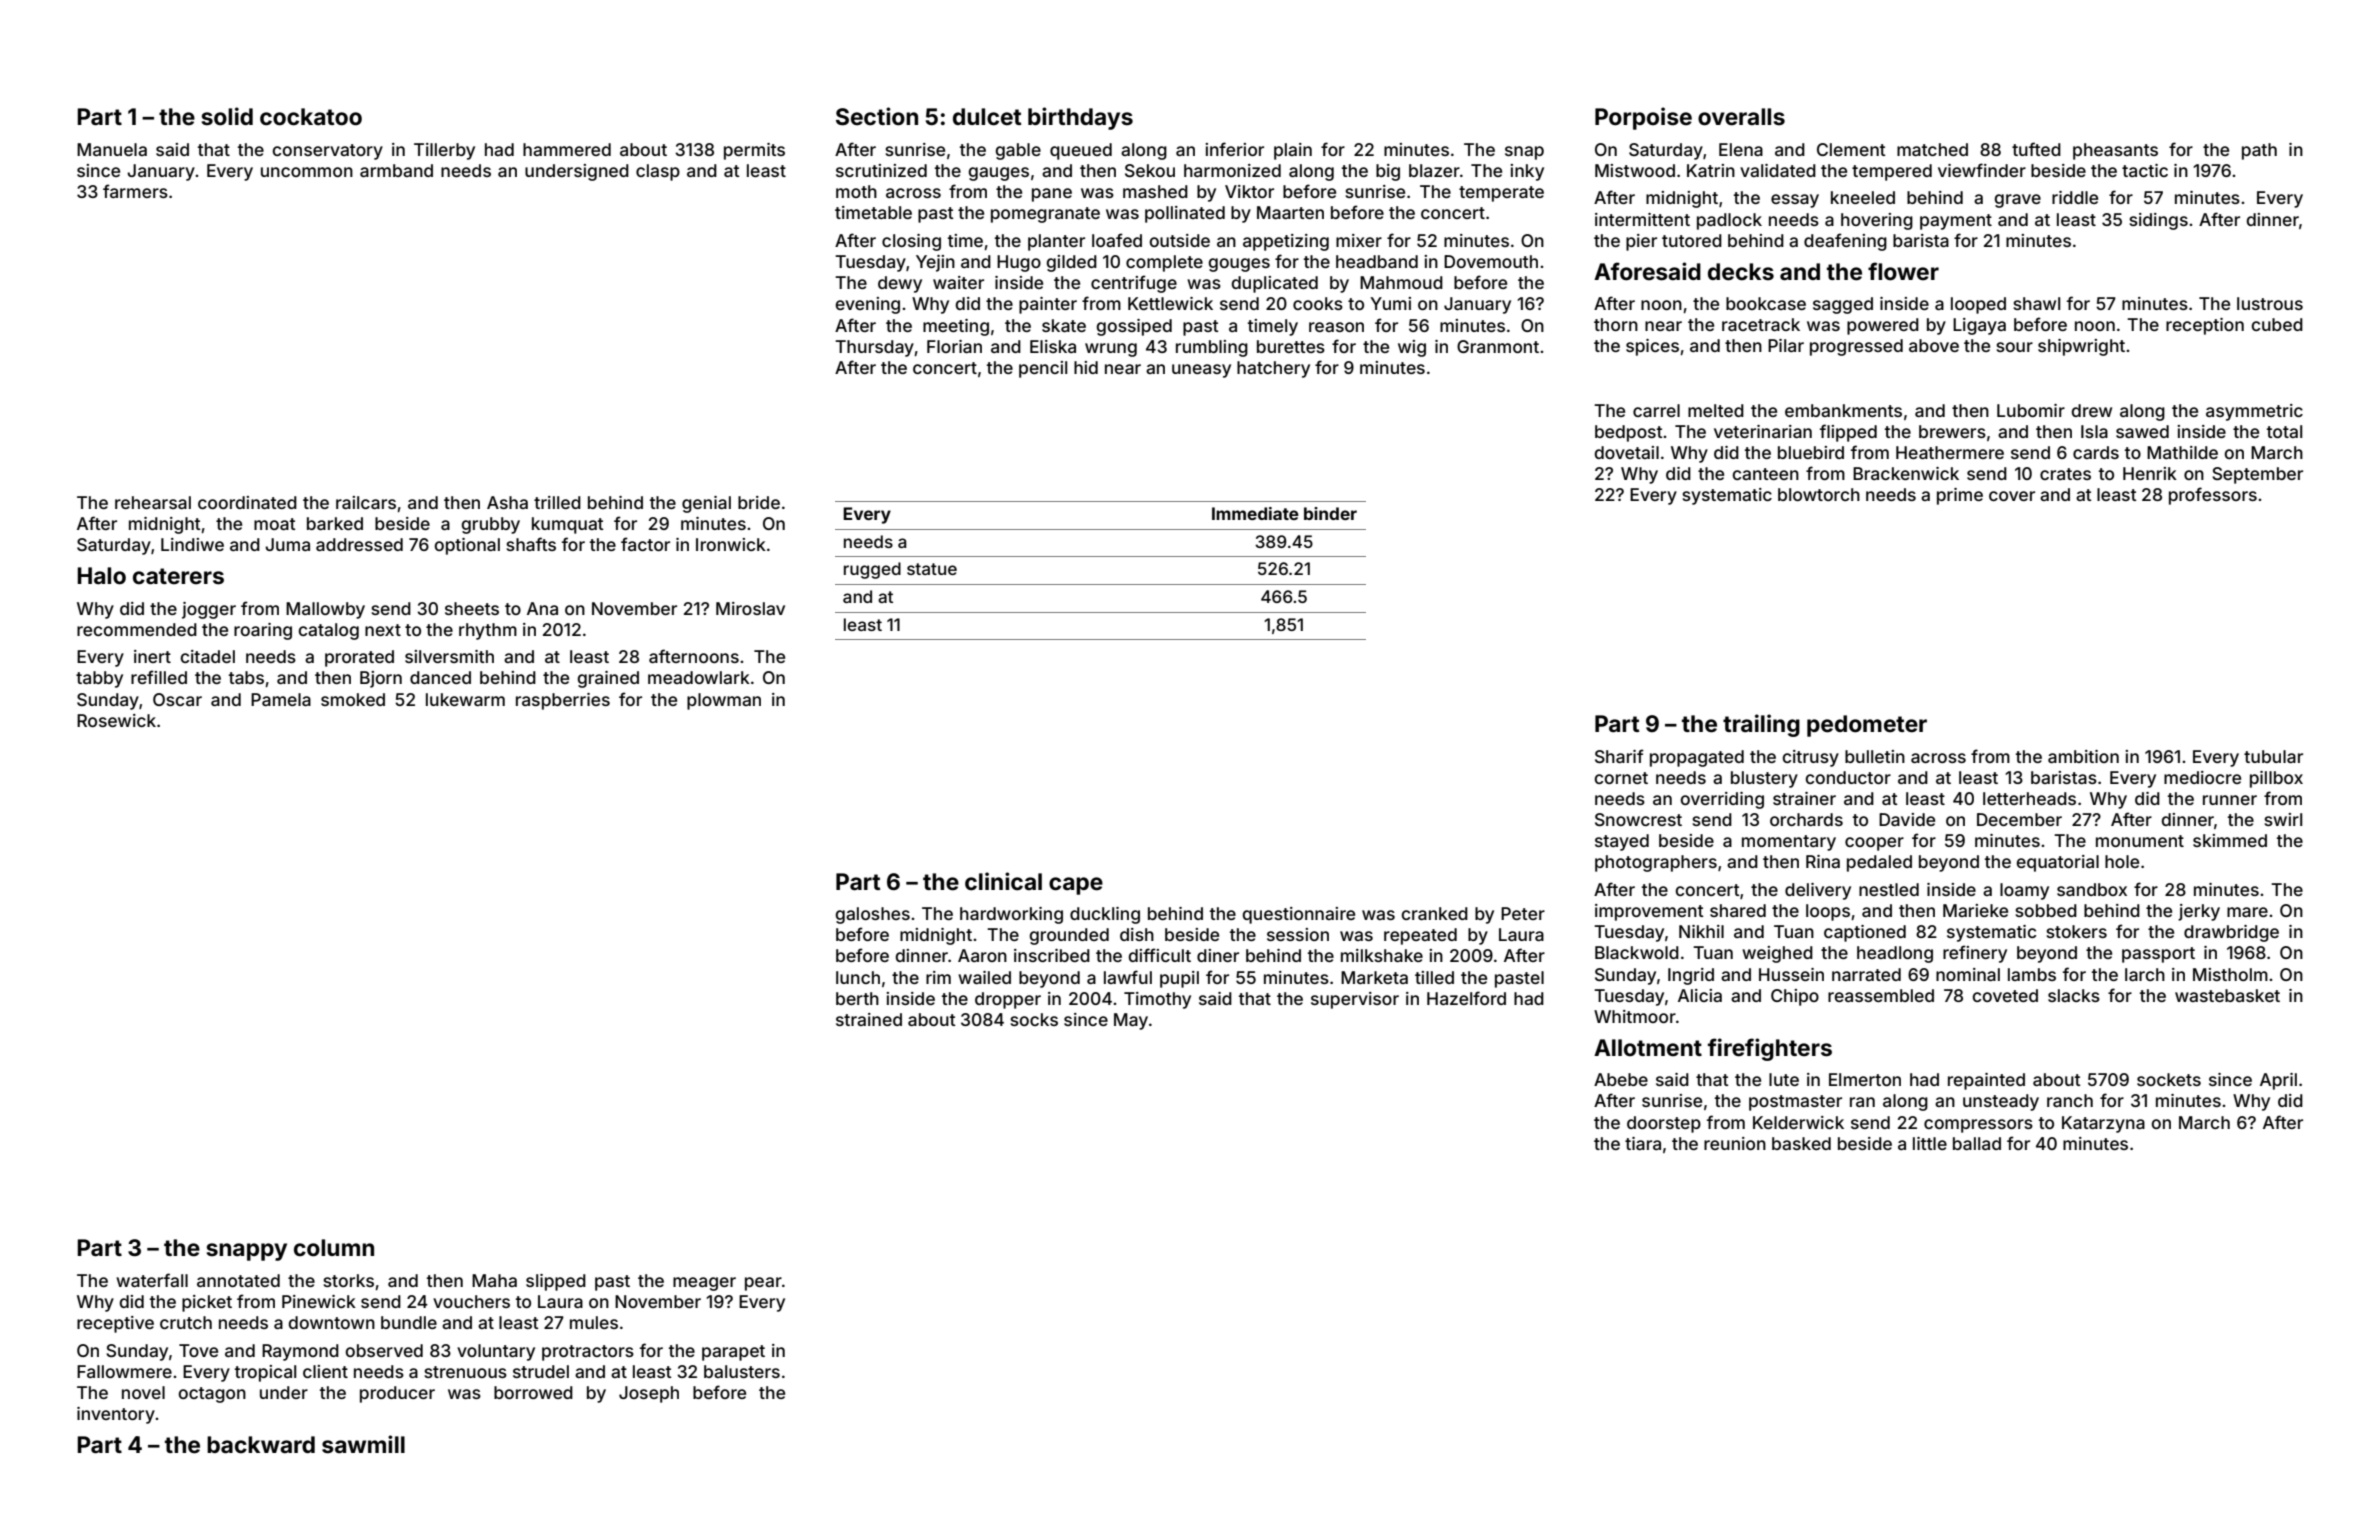  I want to click on balusters, so click(742, 1371).
